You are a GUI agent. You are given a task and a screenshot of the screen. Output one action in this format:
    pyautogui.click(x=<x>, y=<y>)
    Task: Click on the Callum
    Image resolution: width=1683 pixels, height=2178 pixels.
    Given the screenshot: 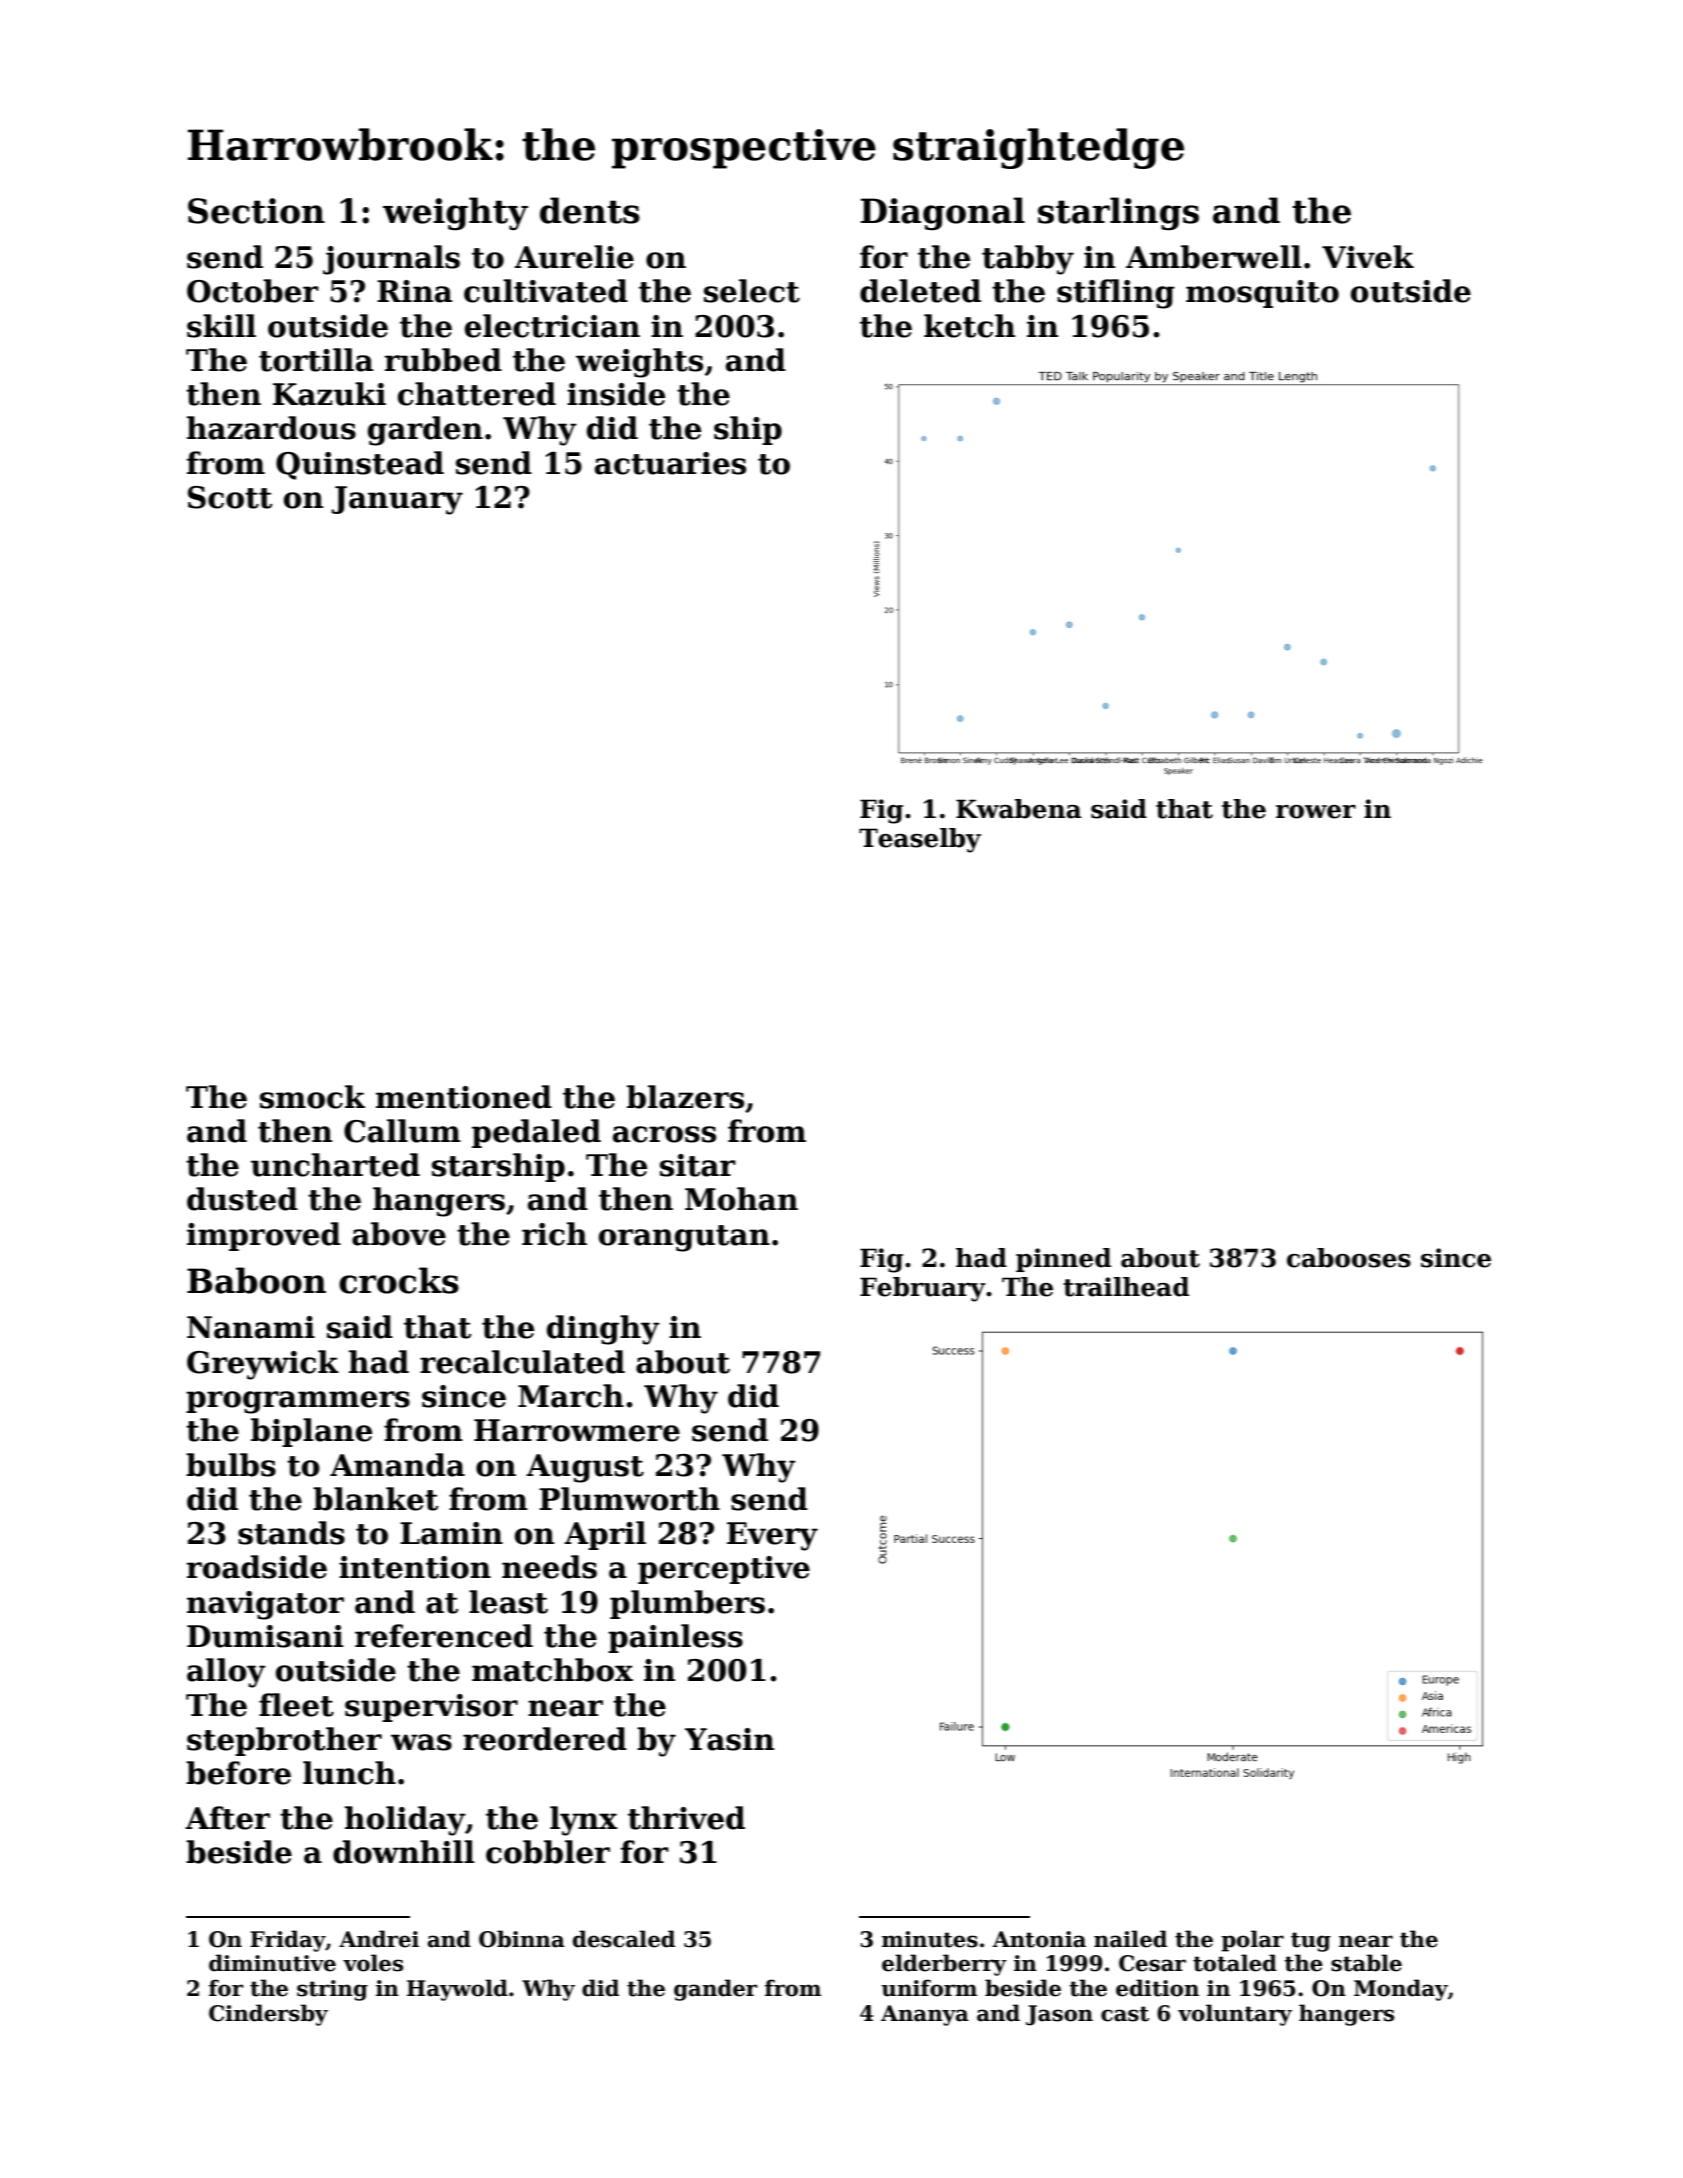 What is the action you would take?
    pyautogui.click(x=402, y=1131)
